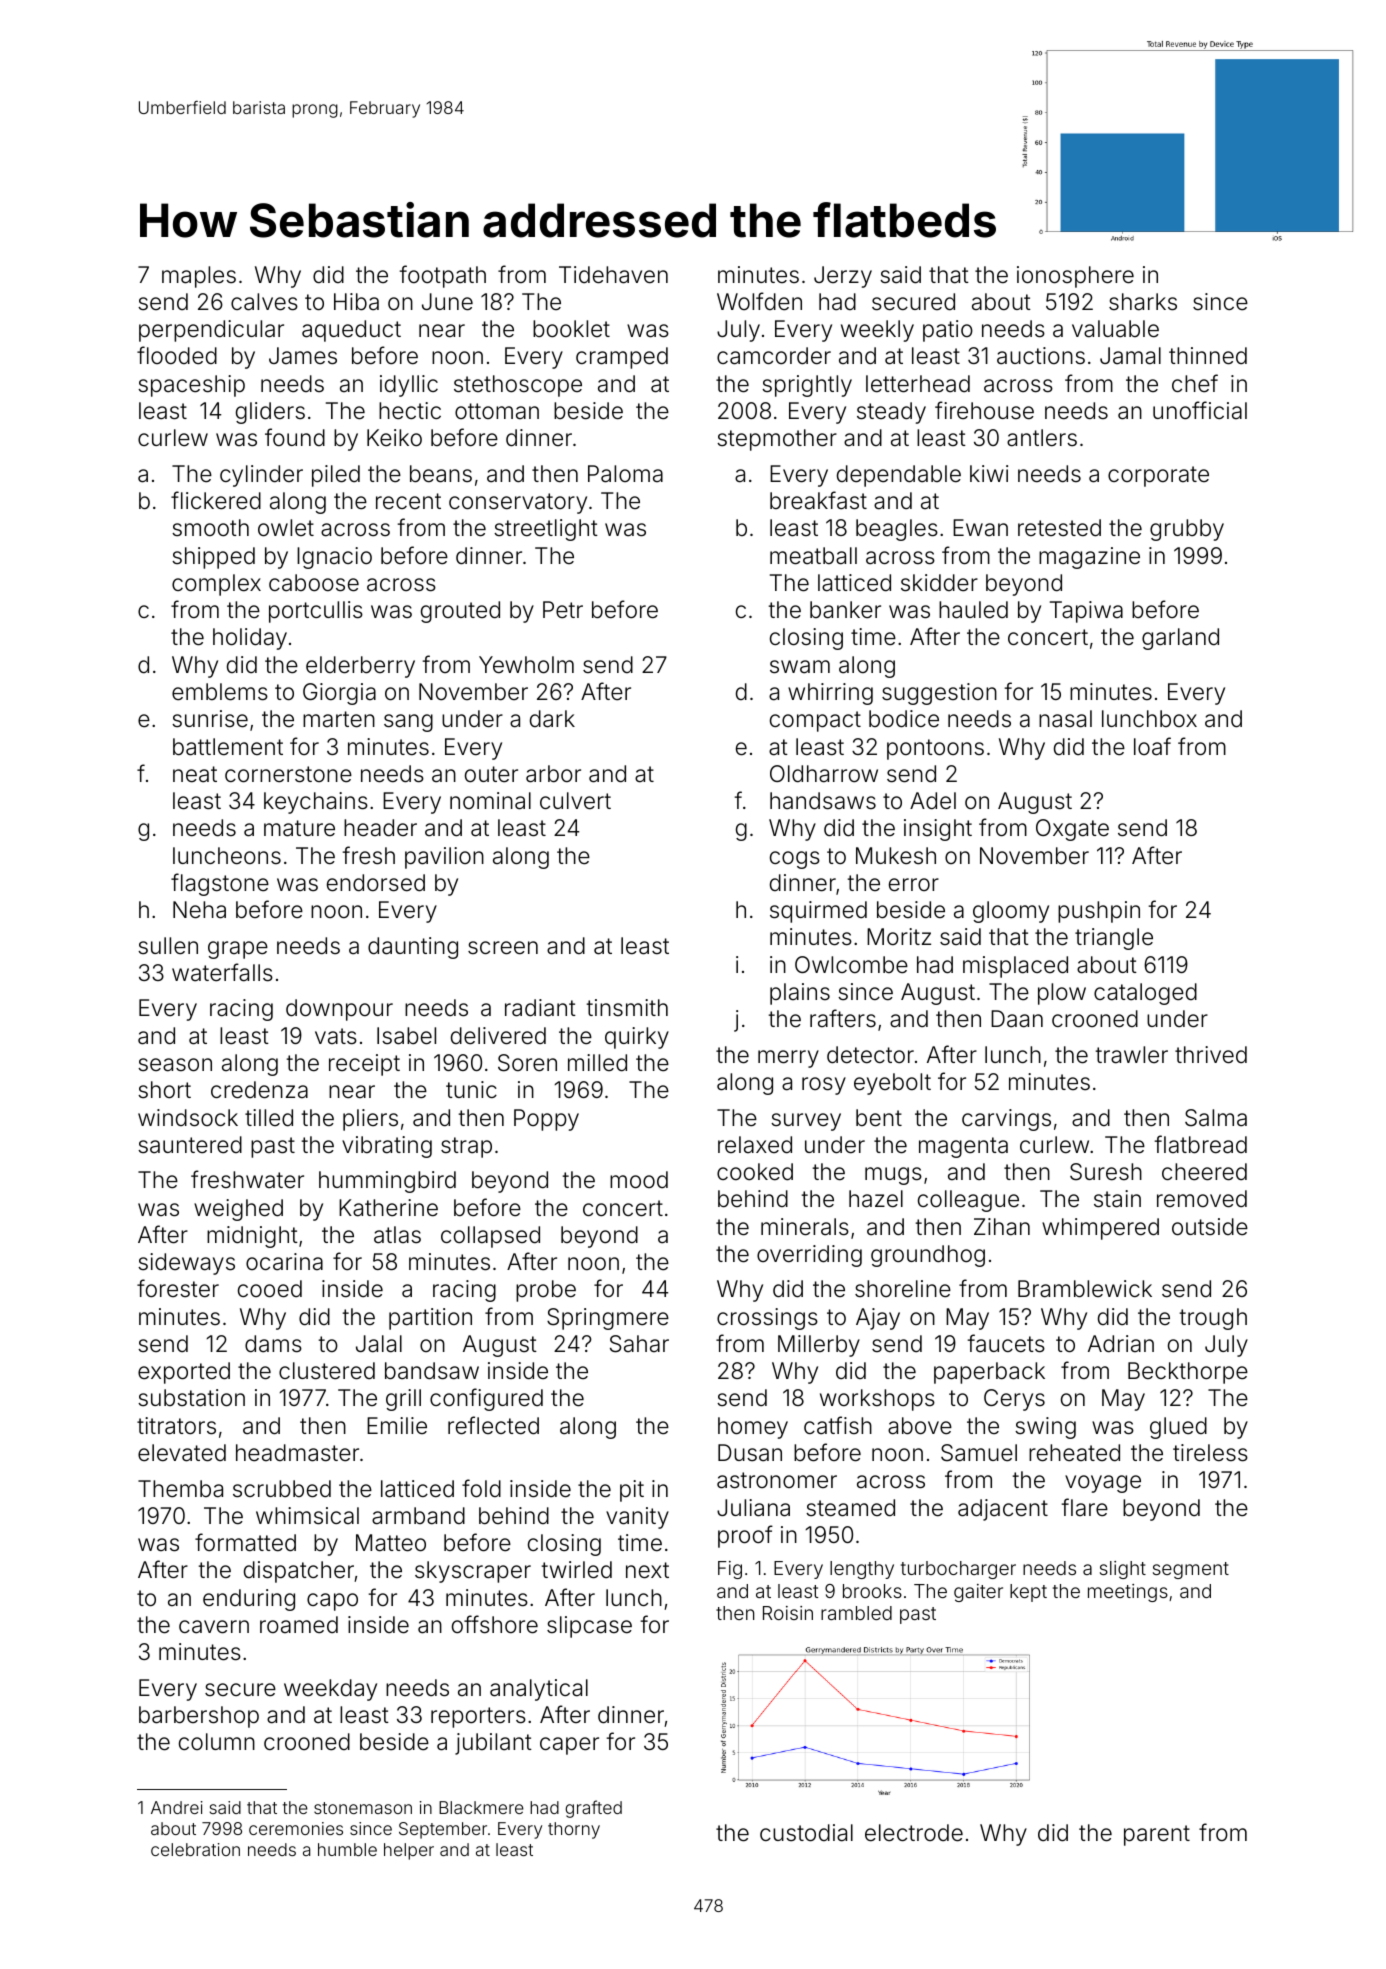  I want to click on Tidehaven, so click(613, 275).
